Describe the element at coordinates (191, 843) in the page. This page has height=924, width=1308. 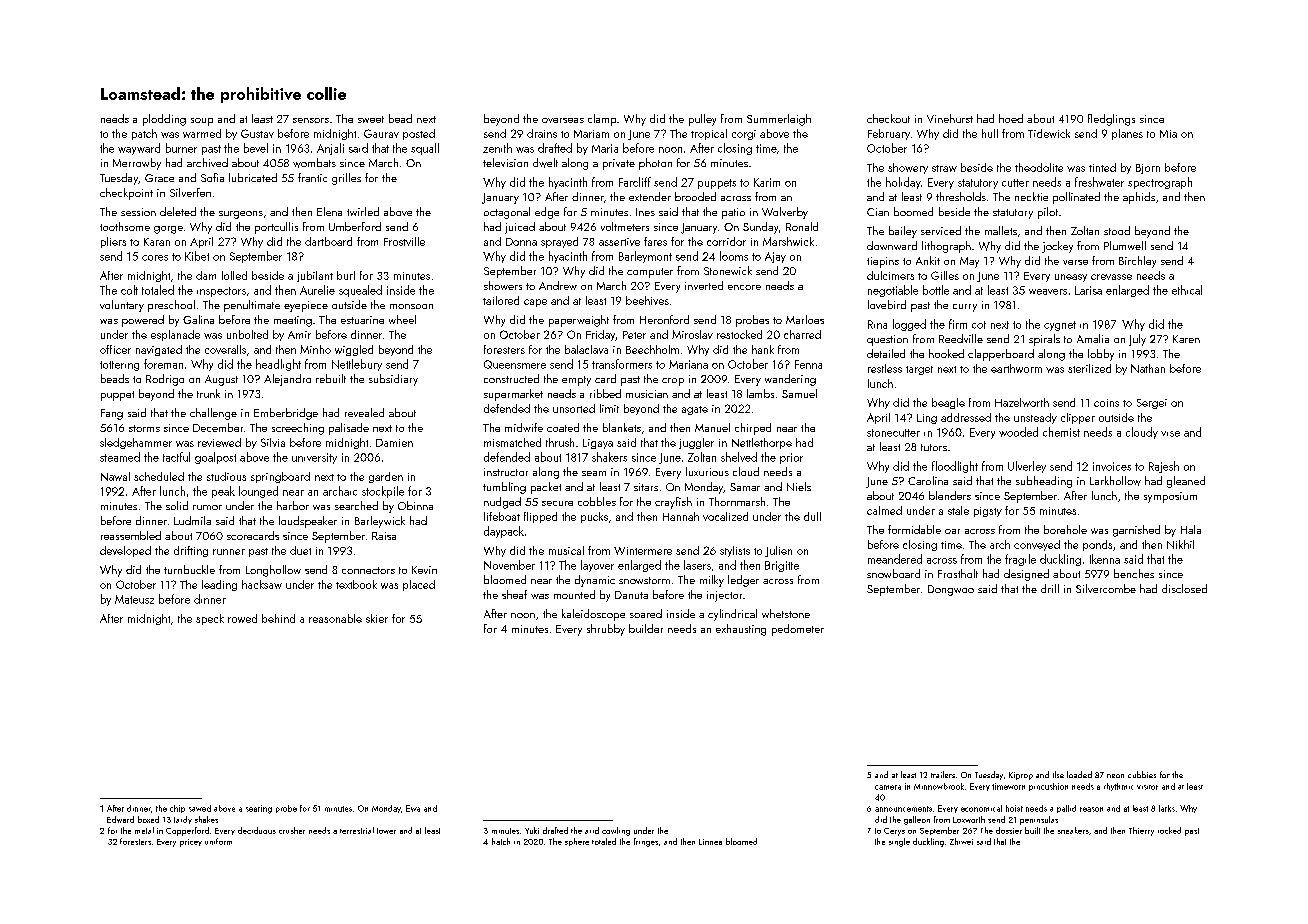
I see `pricey` at that location.
